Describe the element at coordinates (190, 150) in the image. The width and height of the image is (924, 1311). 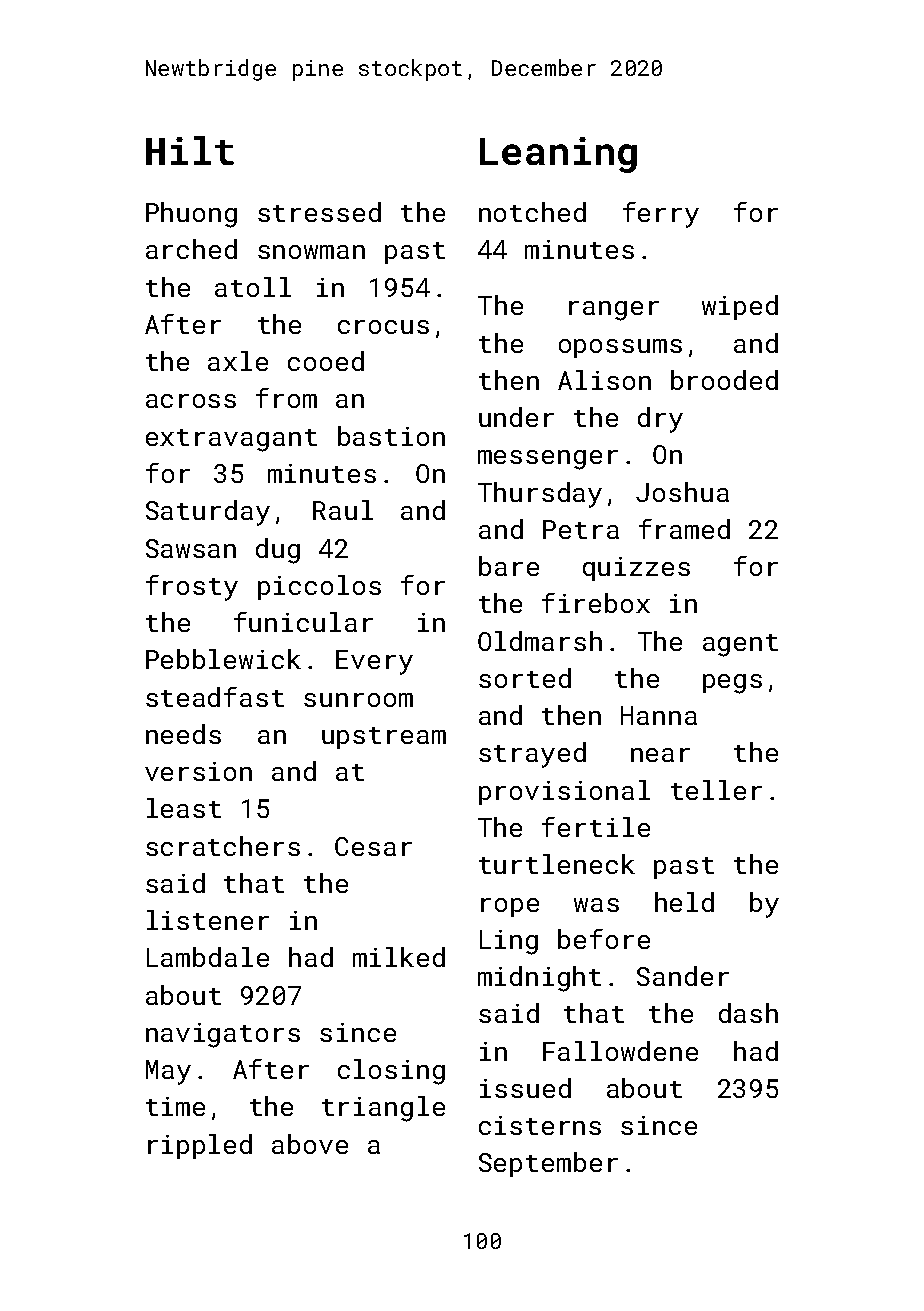
I see `Hilt` at that location.
